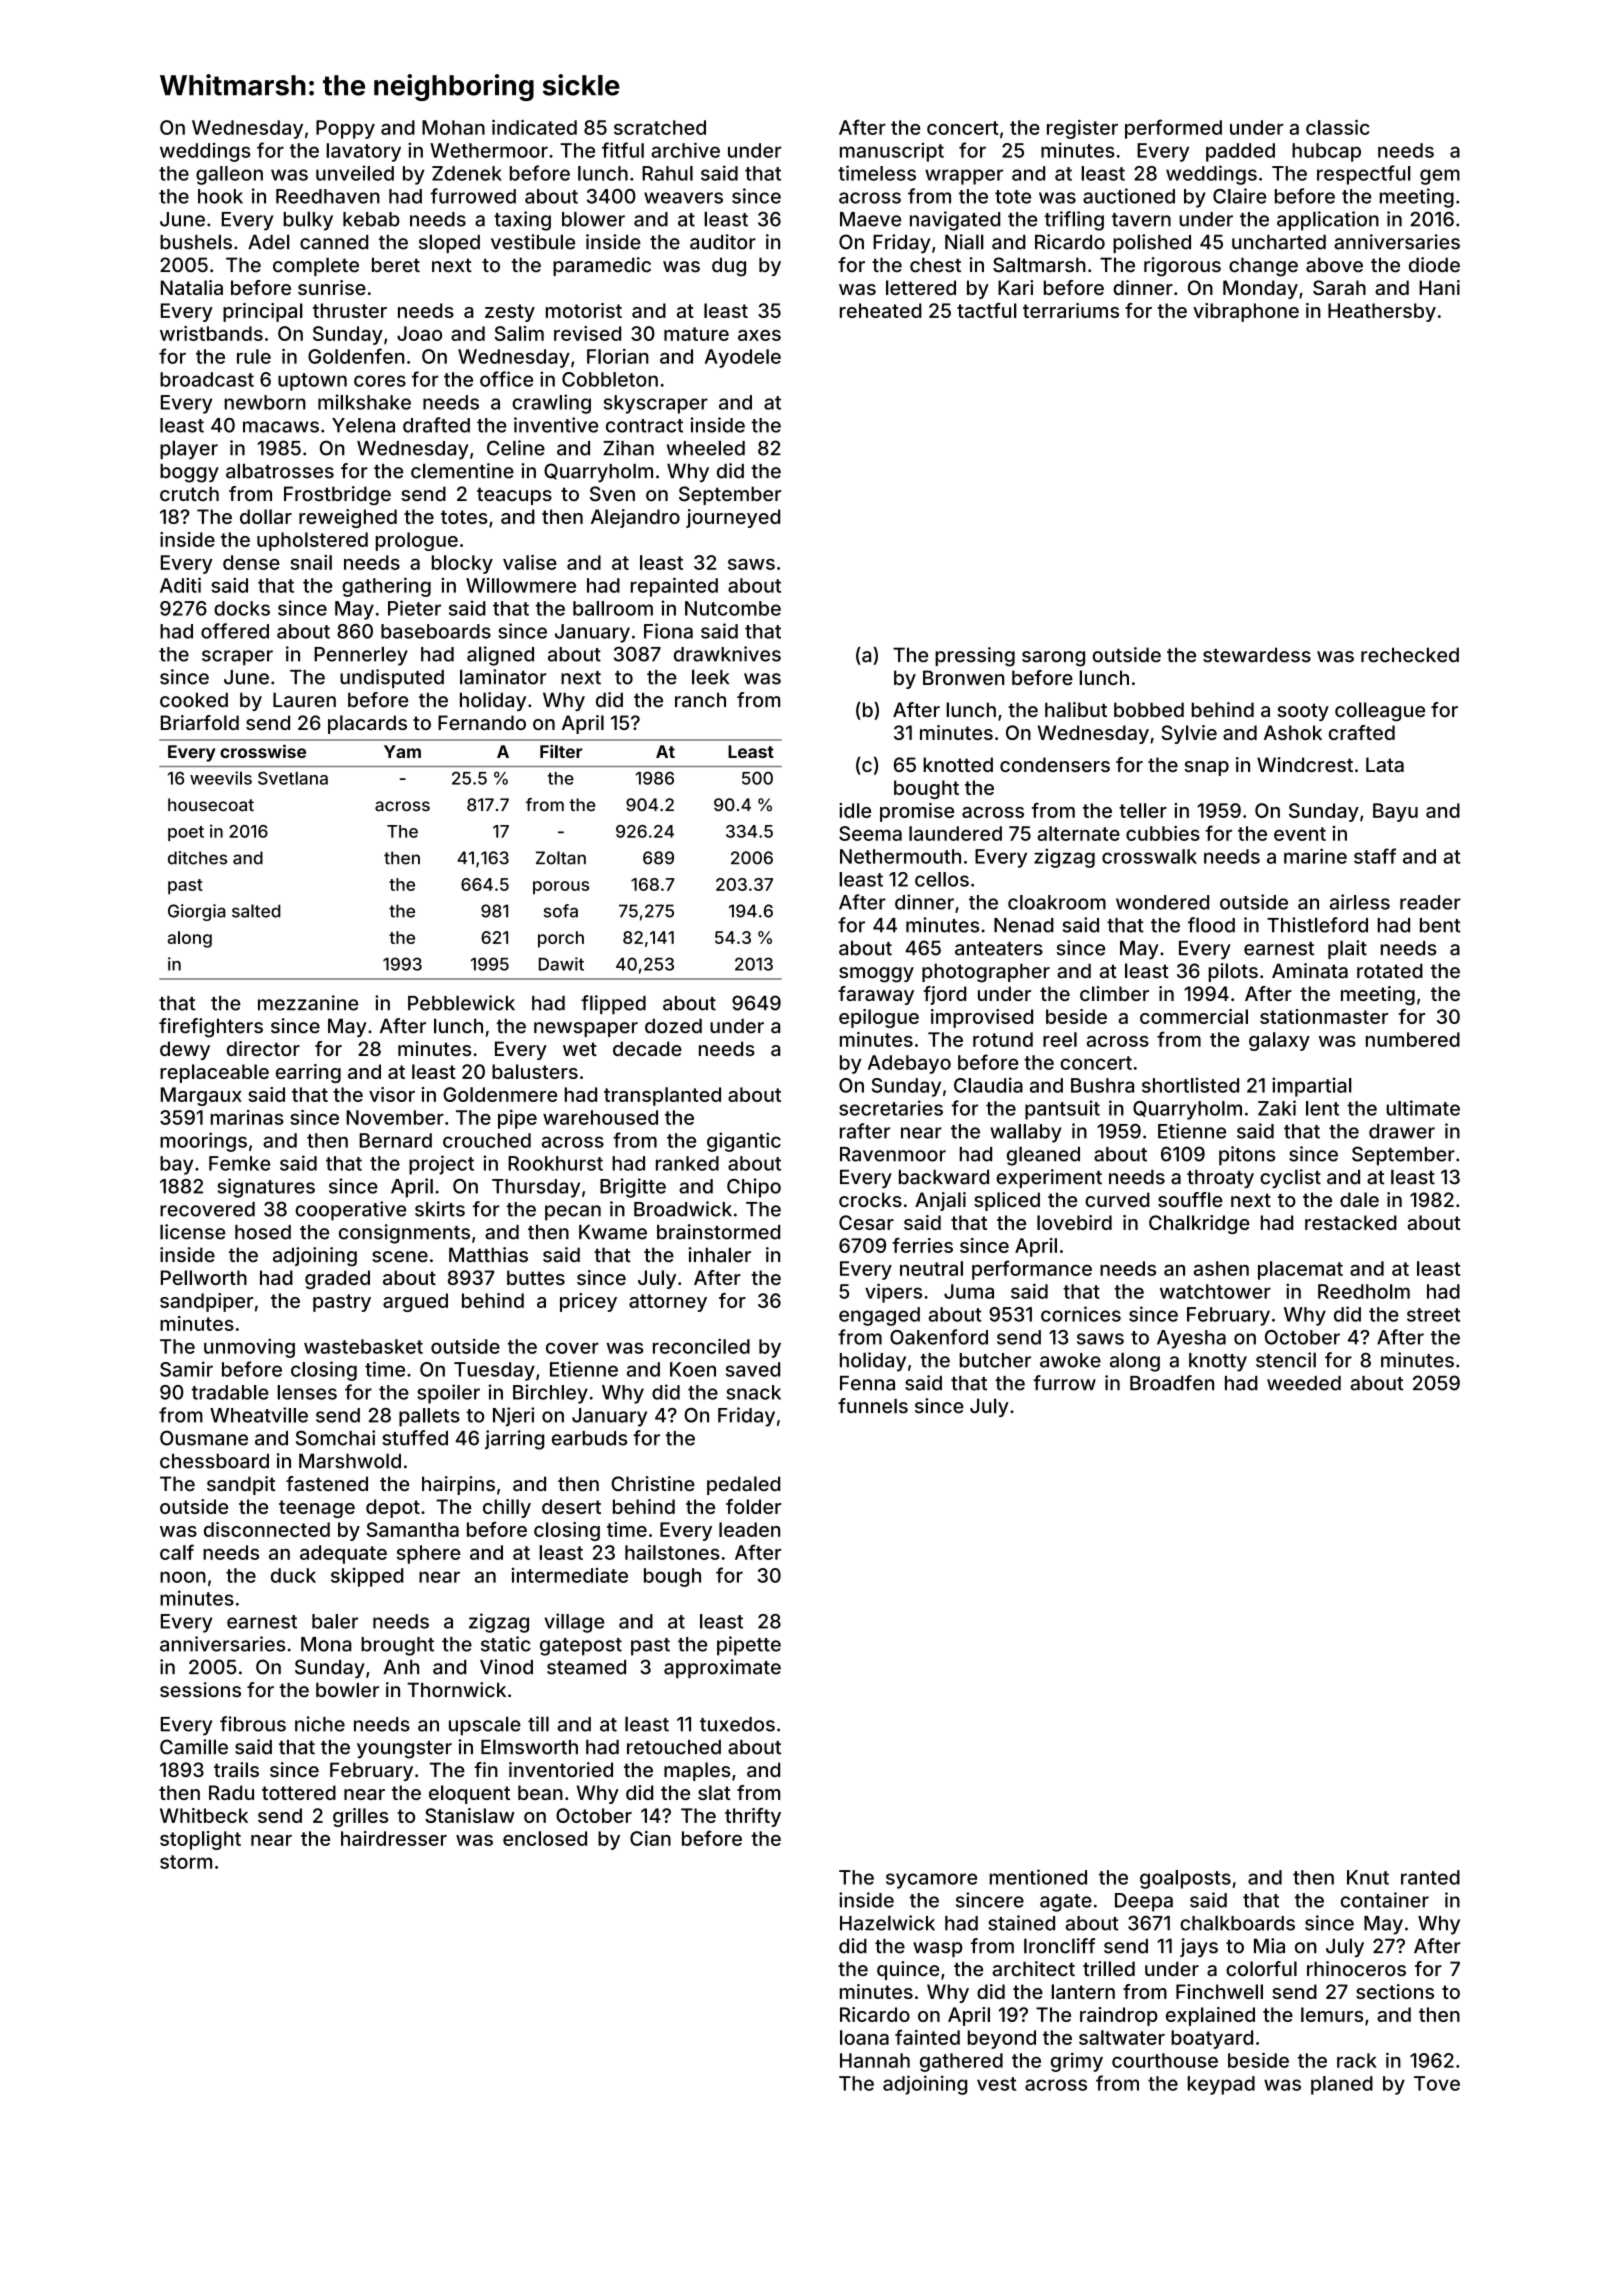 Image resolution: width=1620 pixels, height=2292 pixels. I want to click on gem, so click(1440, 177).
